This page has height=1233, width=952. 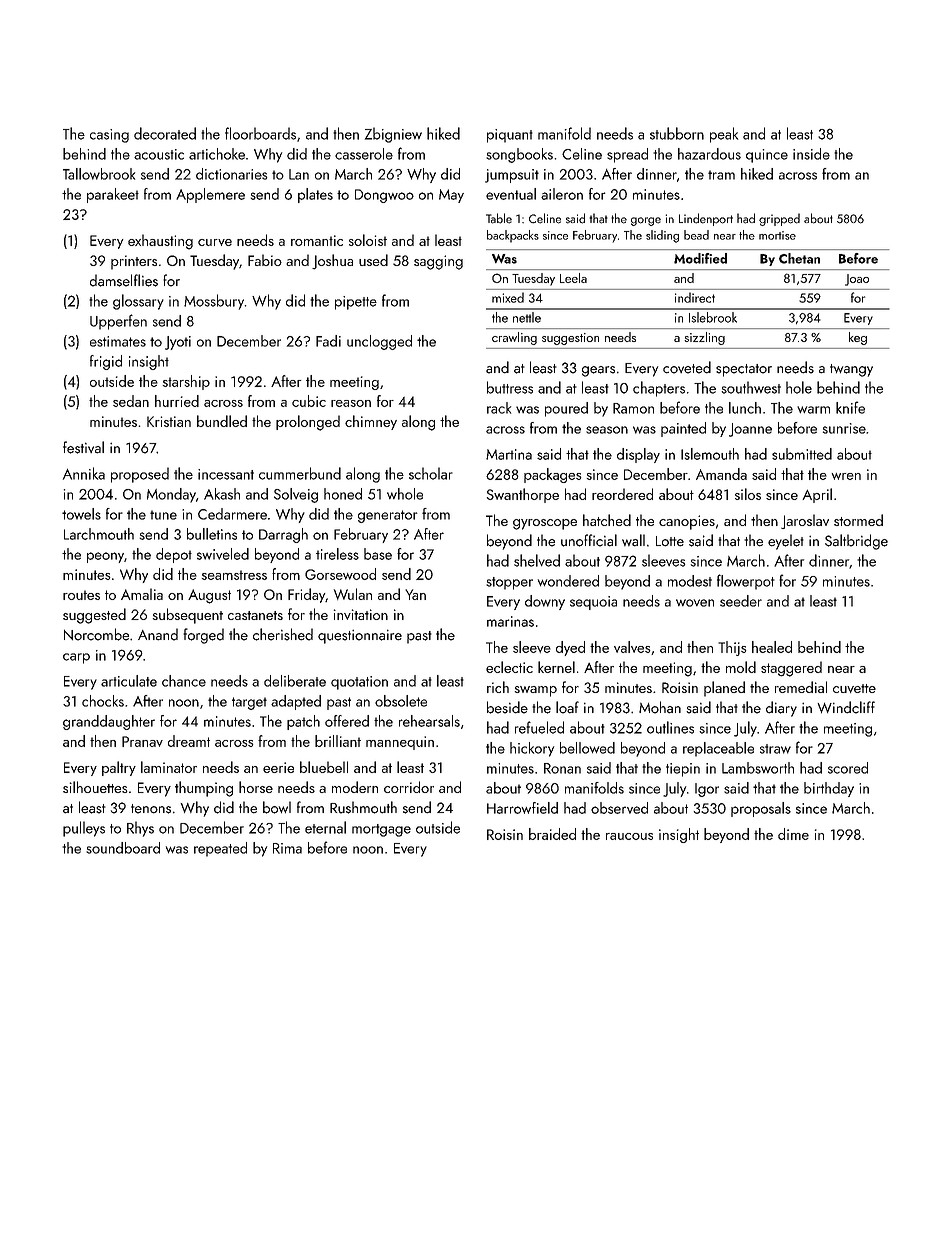 What do you see at coordinates (438, 262) in the page?
I see `sagging` at bounding box center [438, 262].
